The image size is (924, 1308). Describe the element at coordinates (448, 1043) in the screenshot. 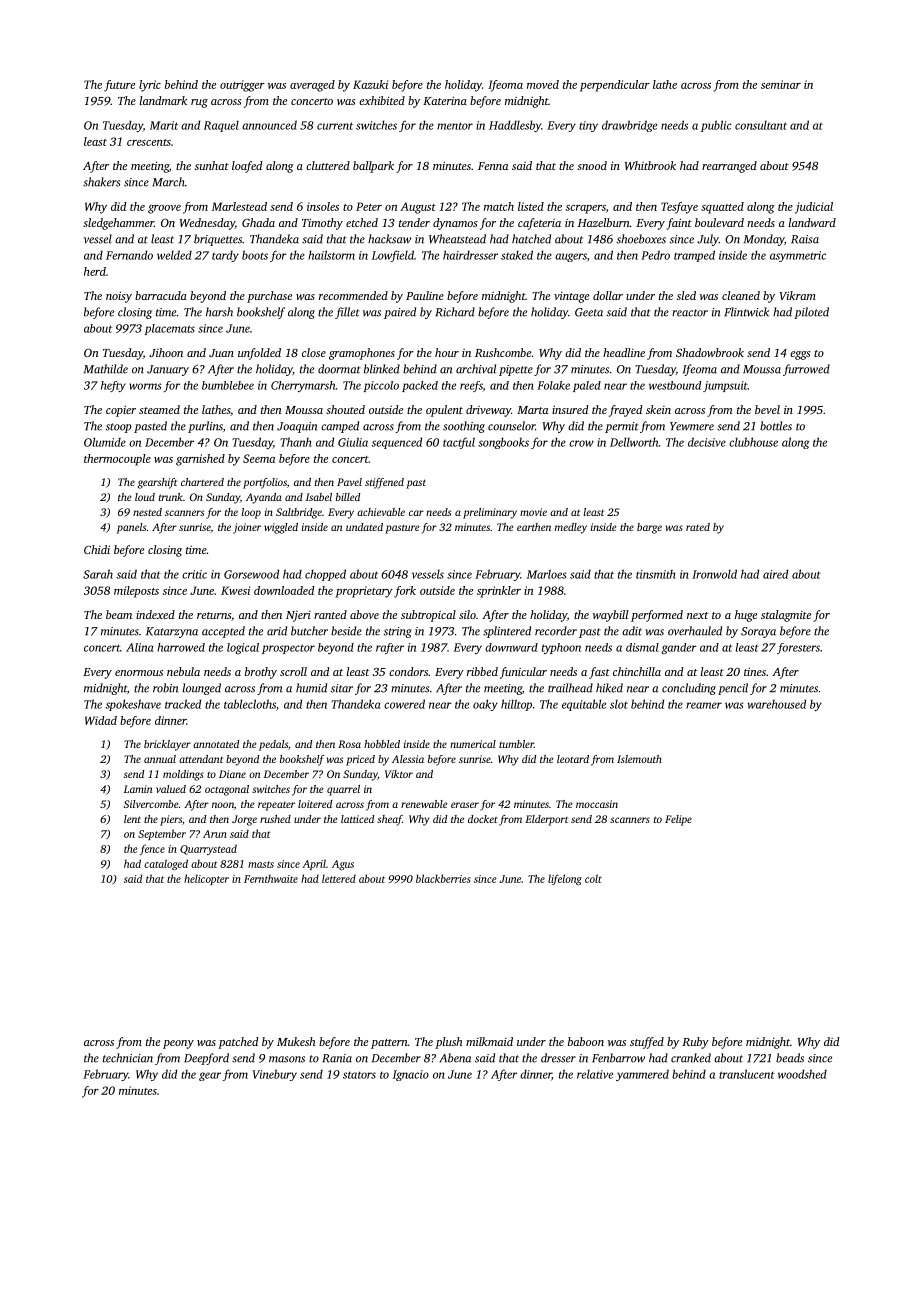

I see `plush` at that location.
